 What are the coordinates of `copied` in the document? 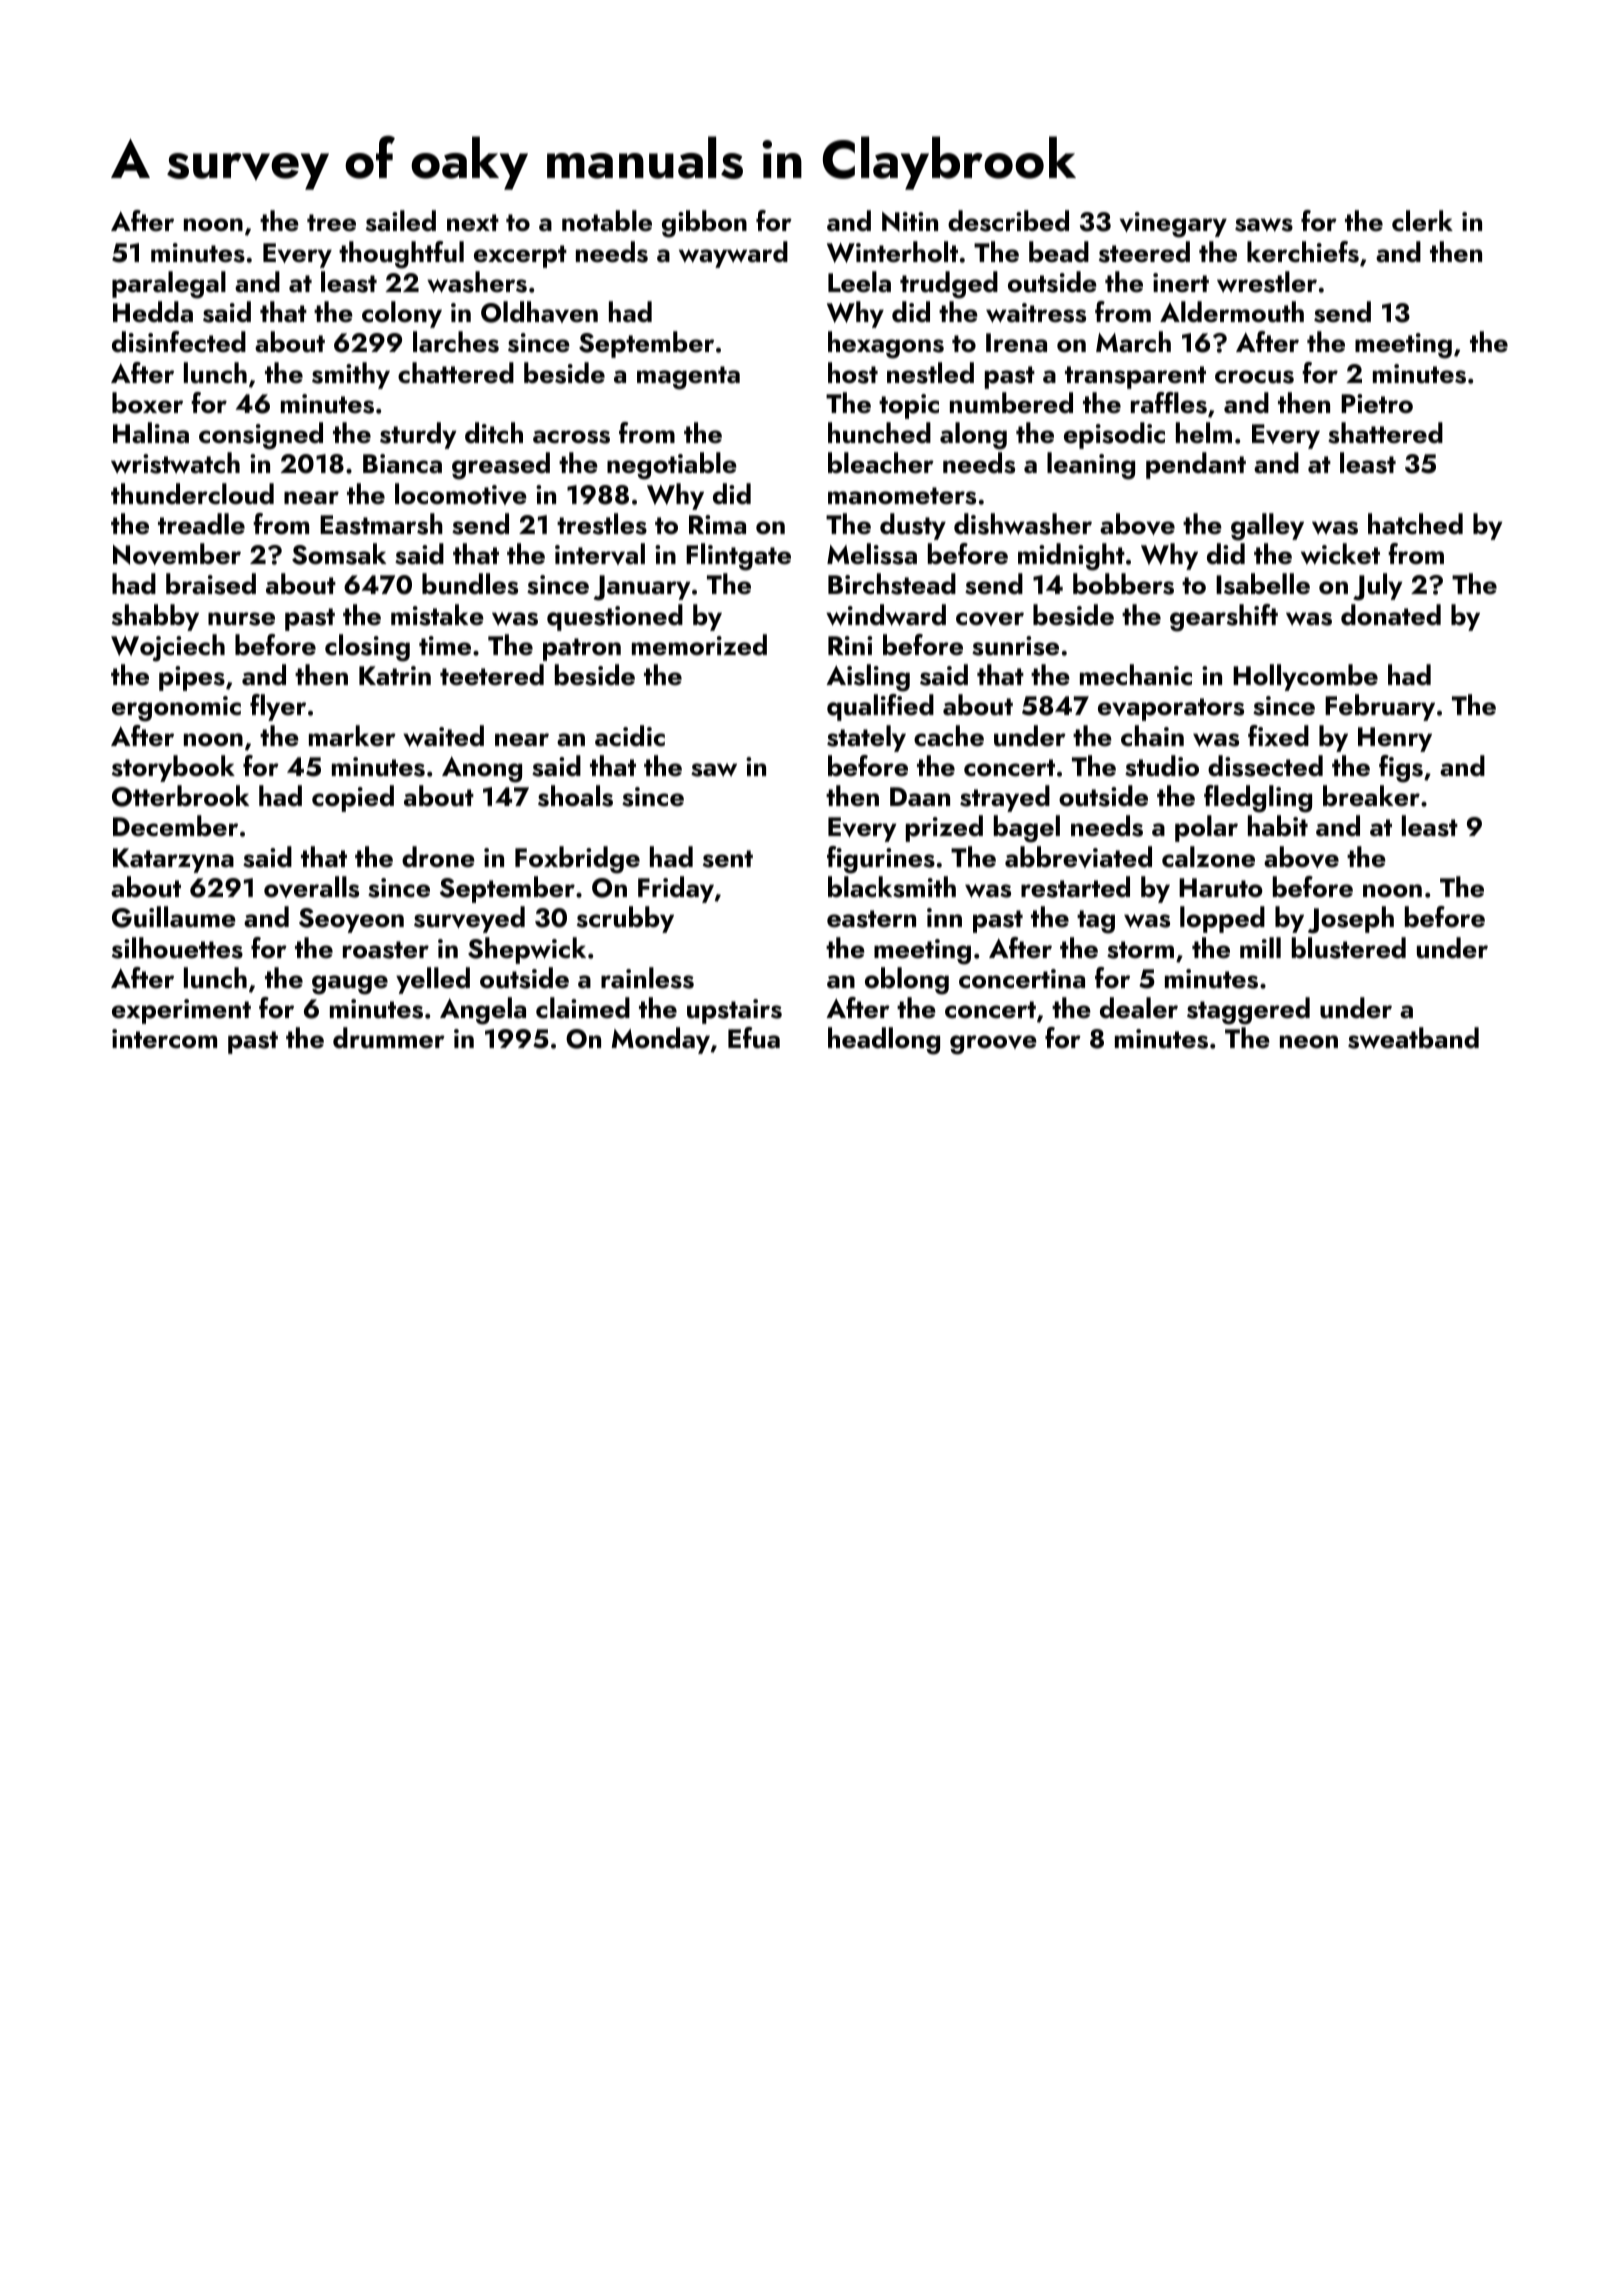 It's located at (353, 798).
